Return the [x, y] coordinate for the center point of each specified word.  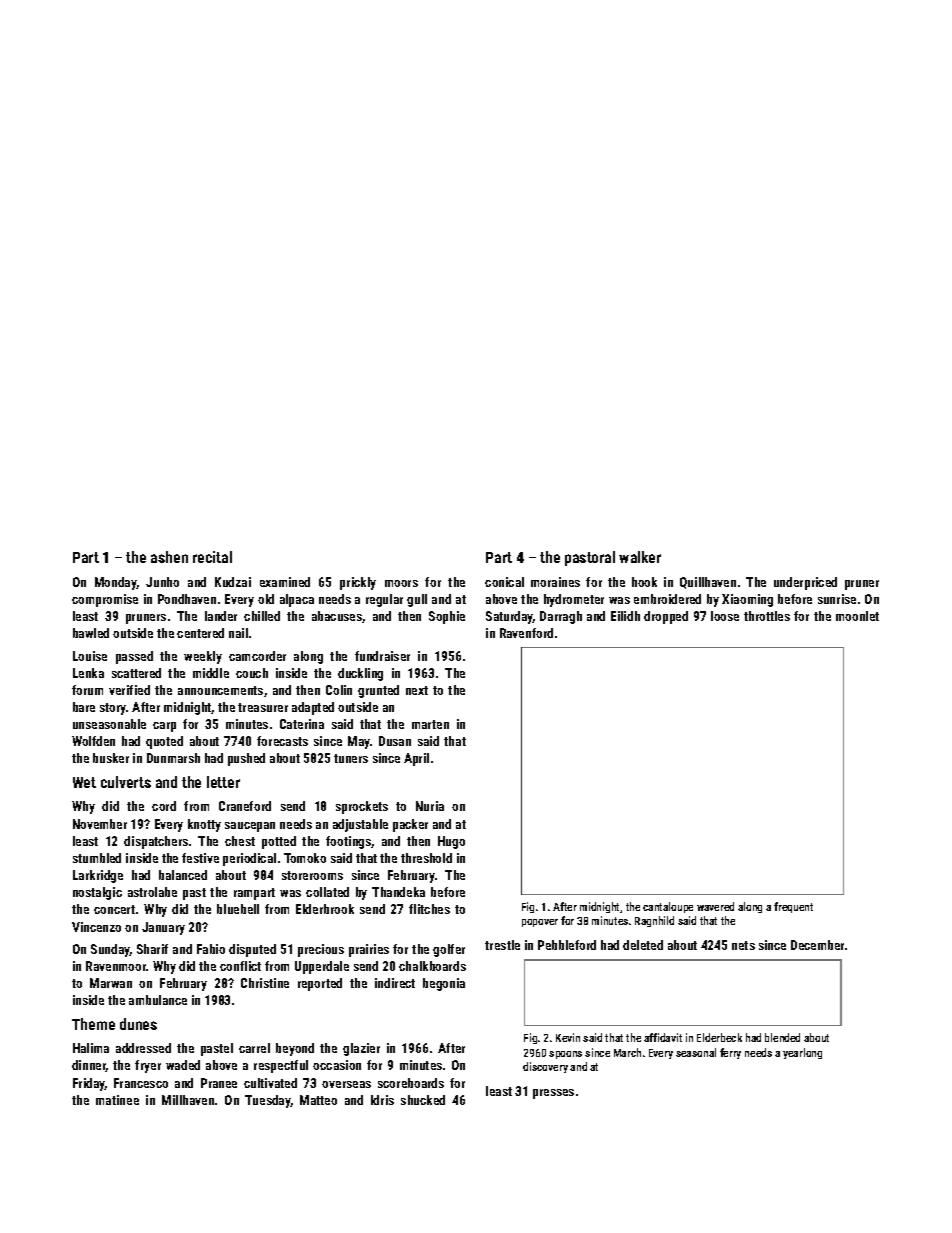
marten [430, 724]
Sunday [110, 950]
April [416, 759]
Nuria [430, 806]
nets [743, 945]
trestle [502, 945]
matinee [117, 1100]
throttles [767, 616]
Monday [116, 583]
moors [401, 583]
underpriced [805, 583]
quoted [164, 742]
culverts [126, 782]
